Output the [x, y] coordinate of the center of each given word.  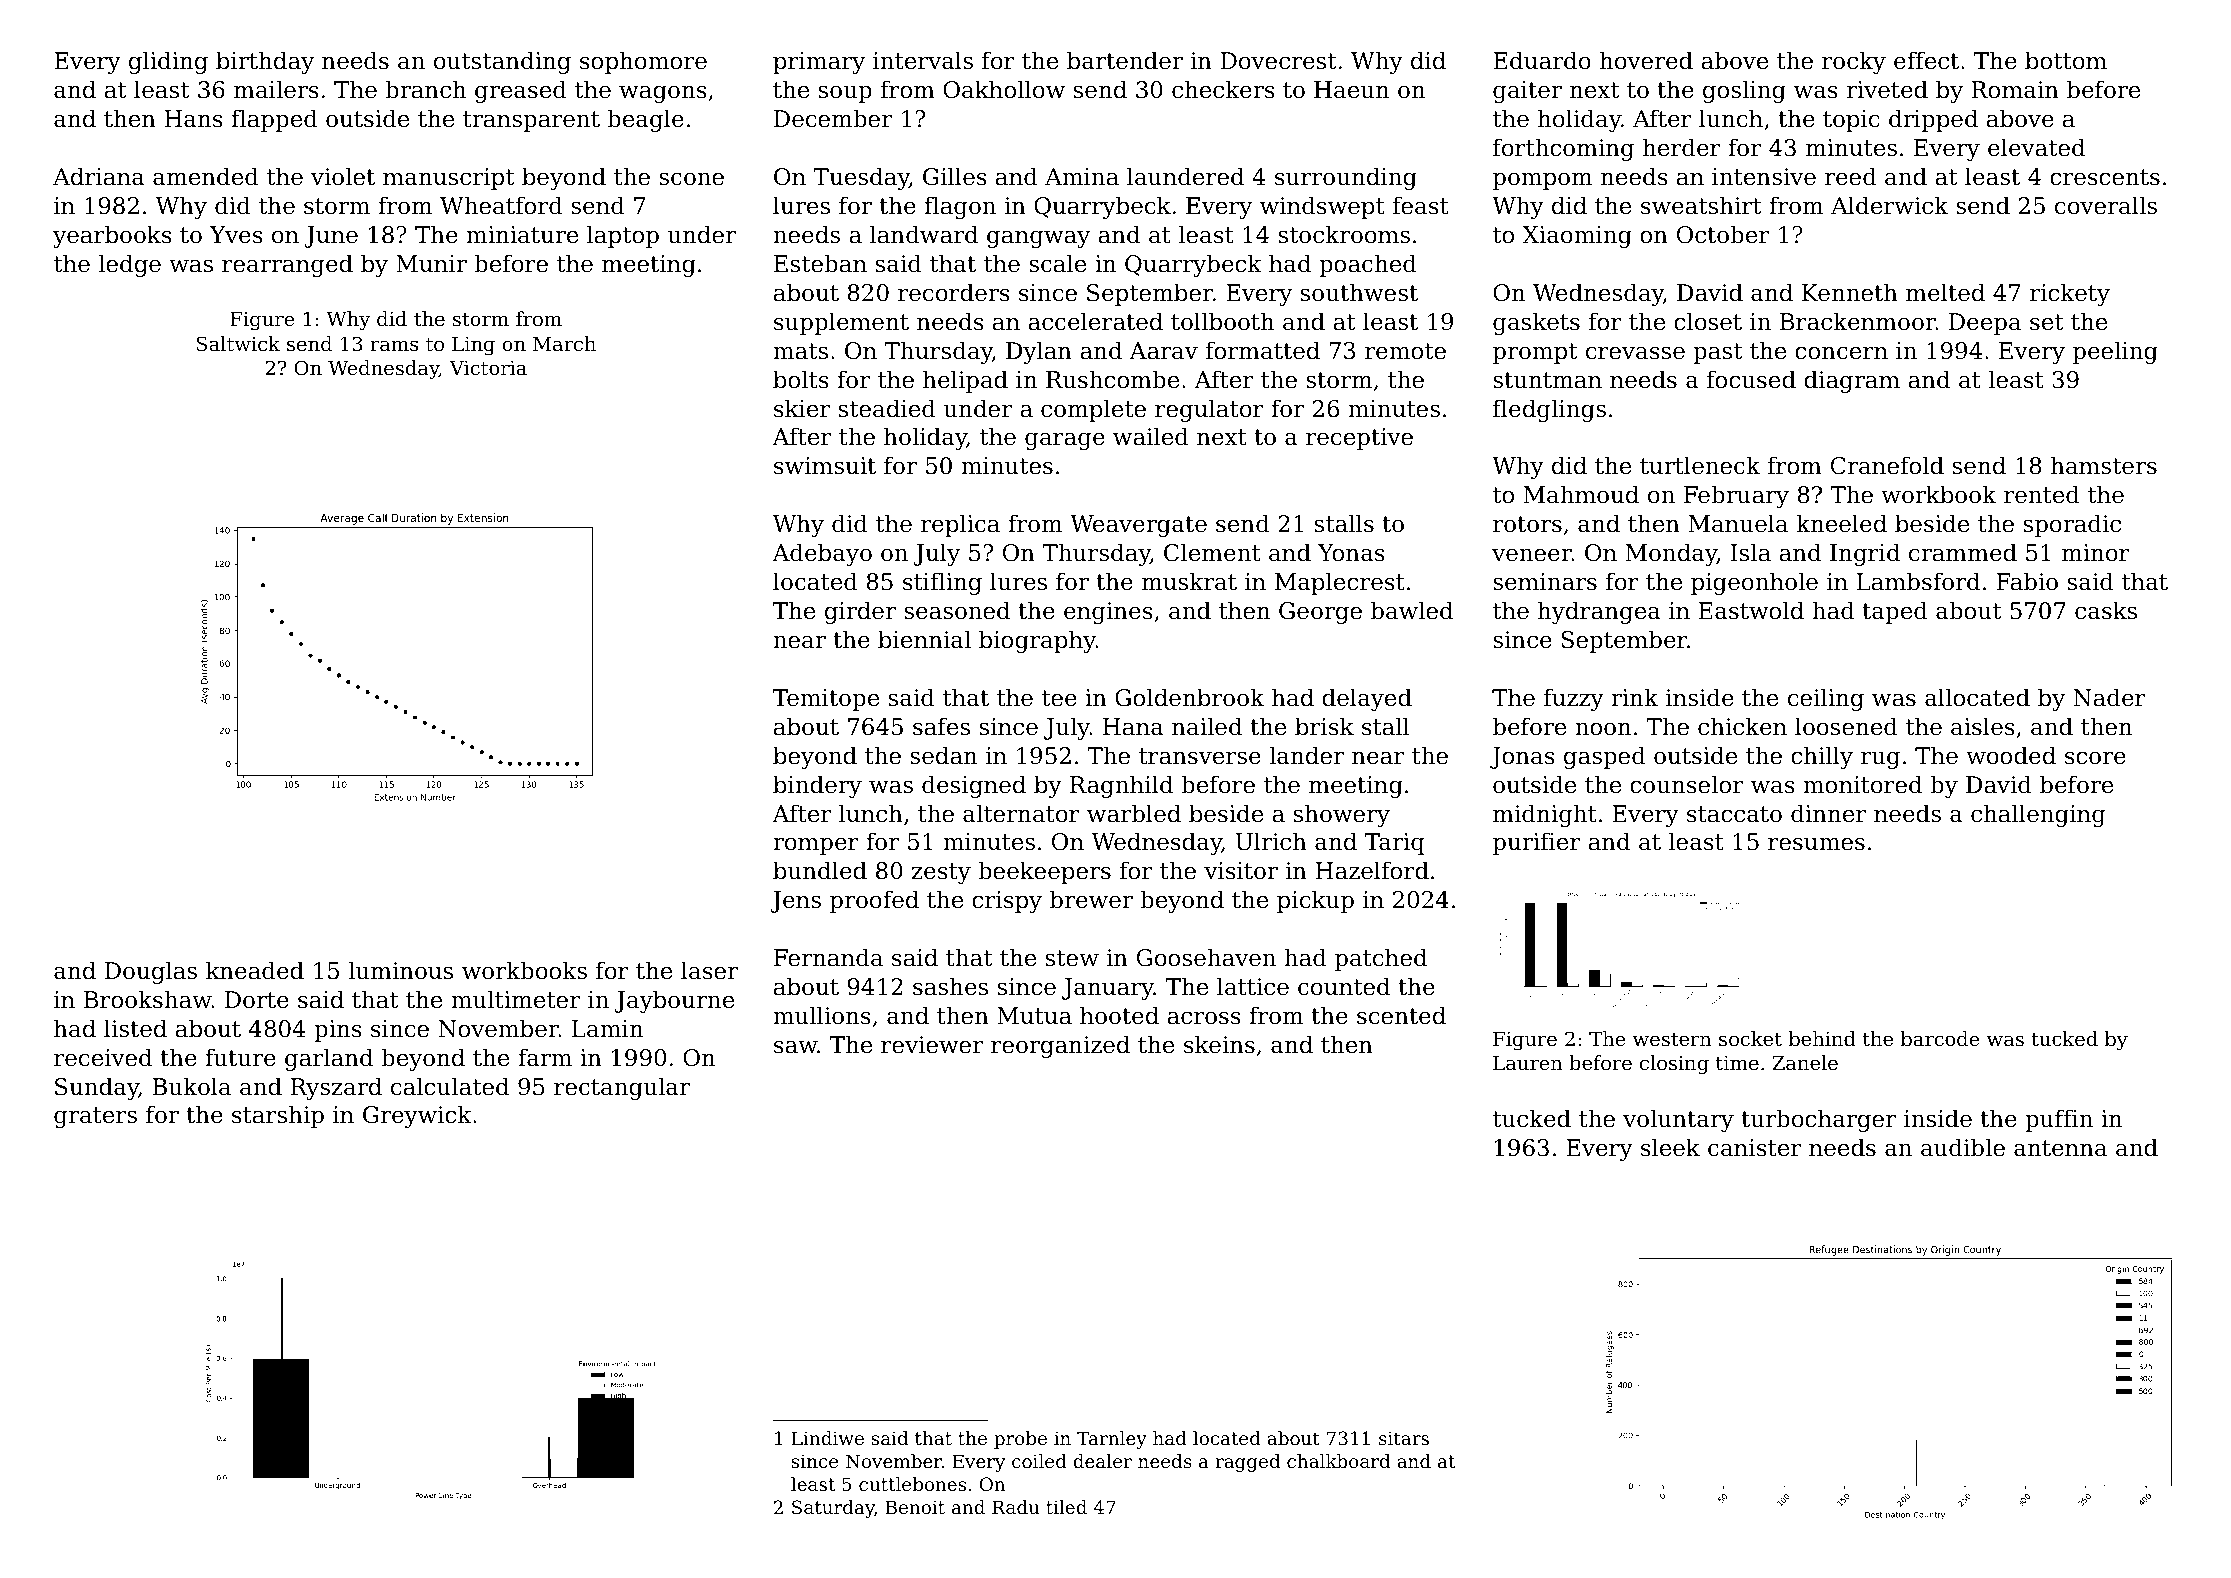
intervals [923, 60]
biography [1037, 641]
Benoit [915, 1507]
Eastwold [1751, 610]
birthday [265, 62]
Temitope [826, 700]
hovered [1646, 60]
